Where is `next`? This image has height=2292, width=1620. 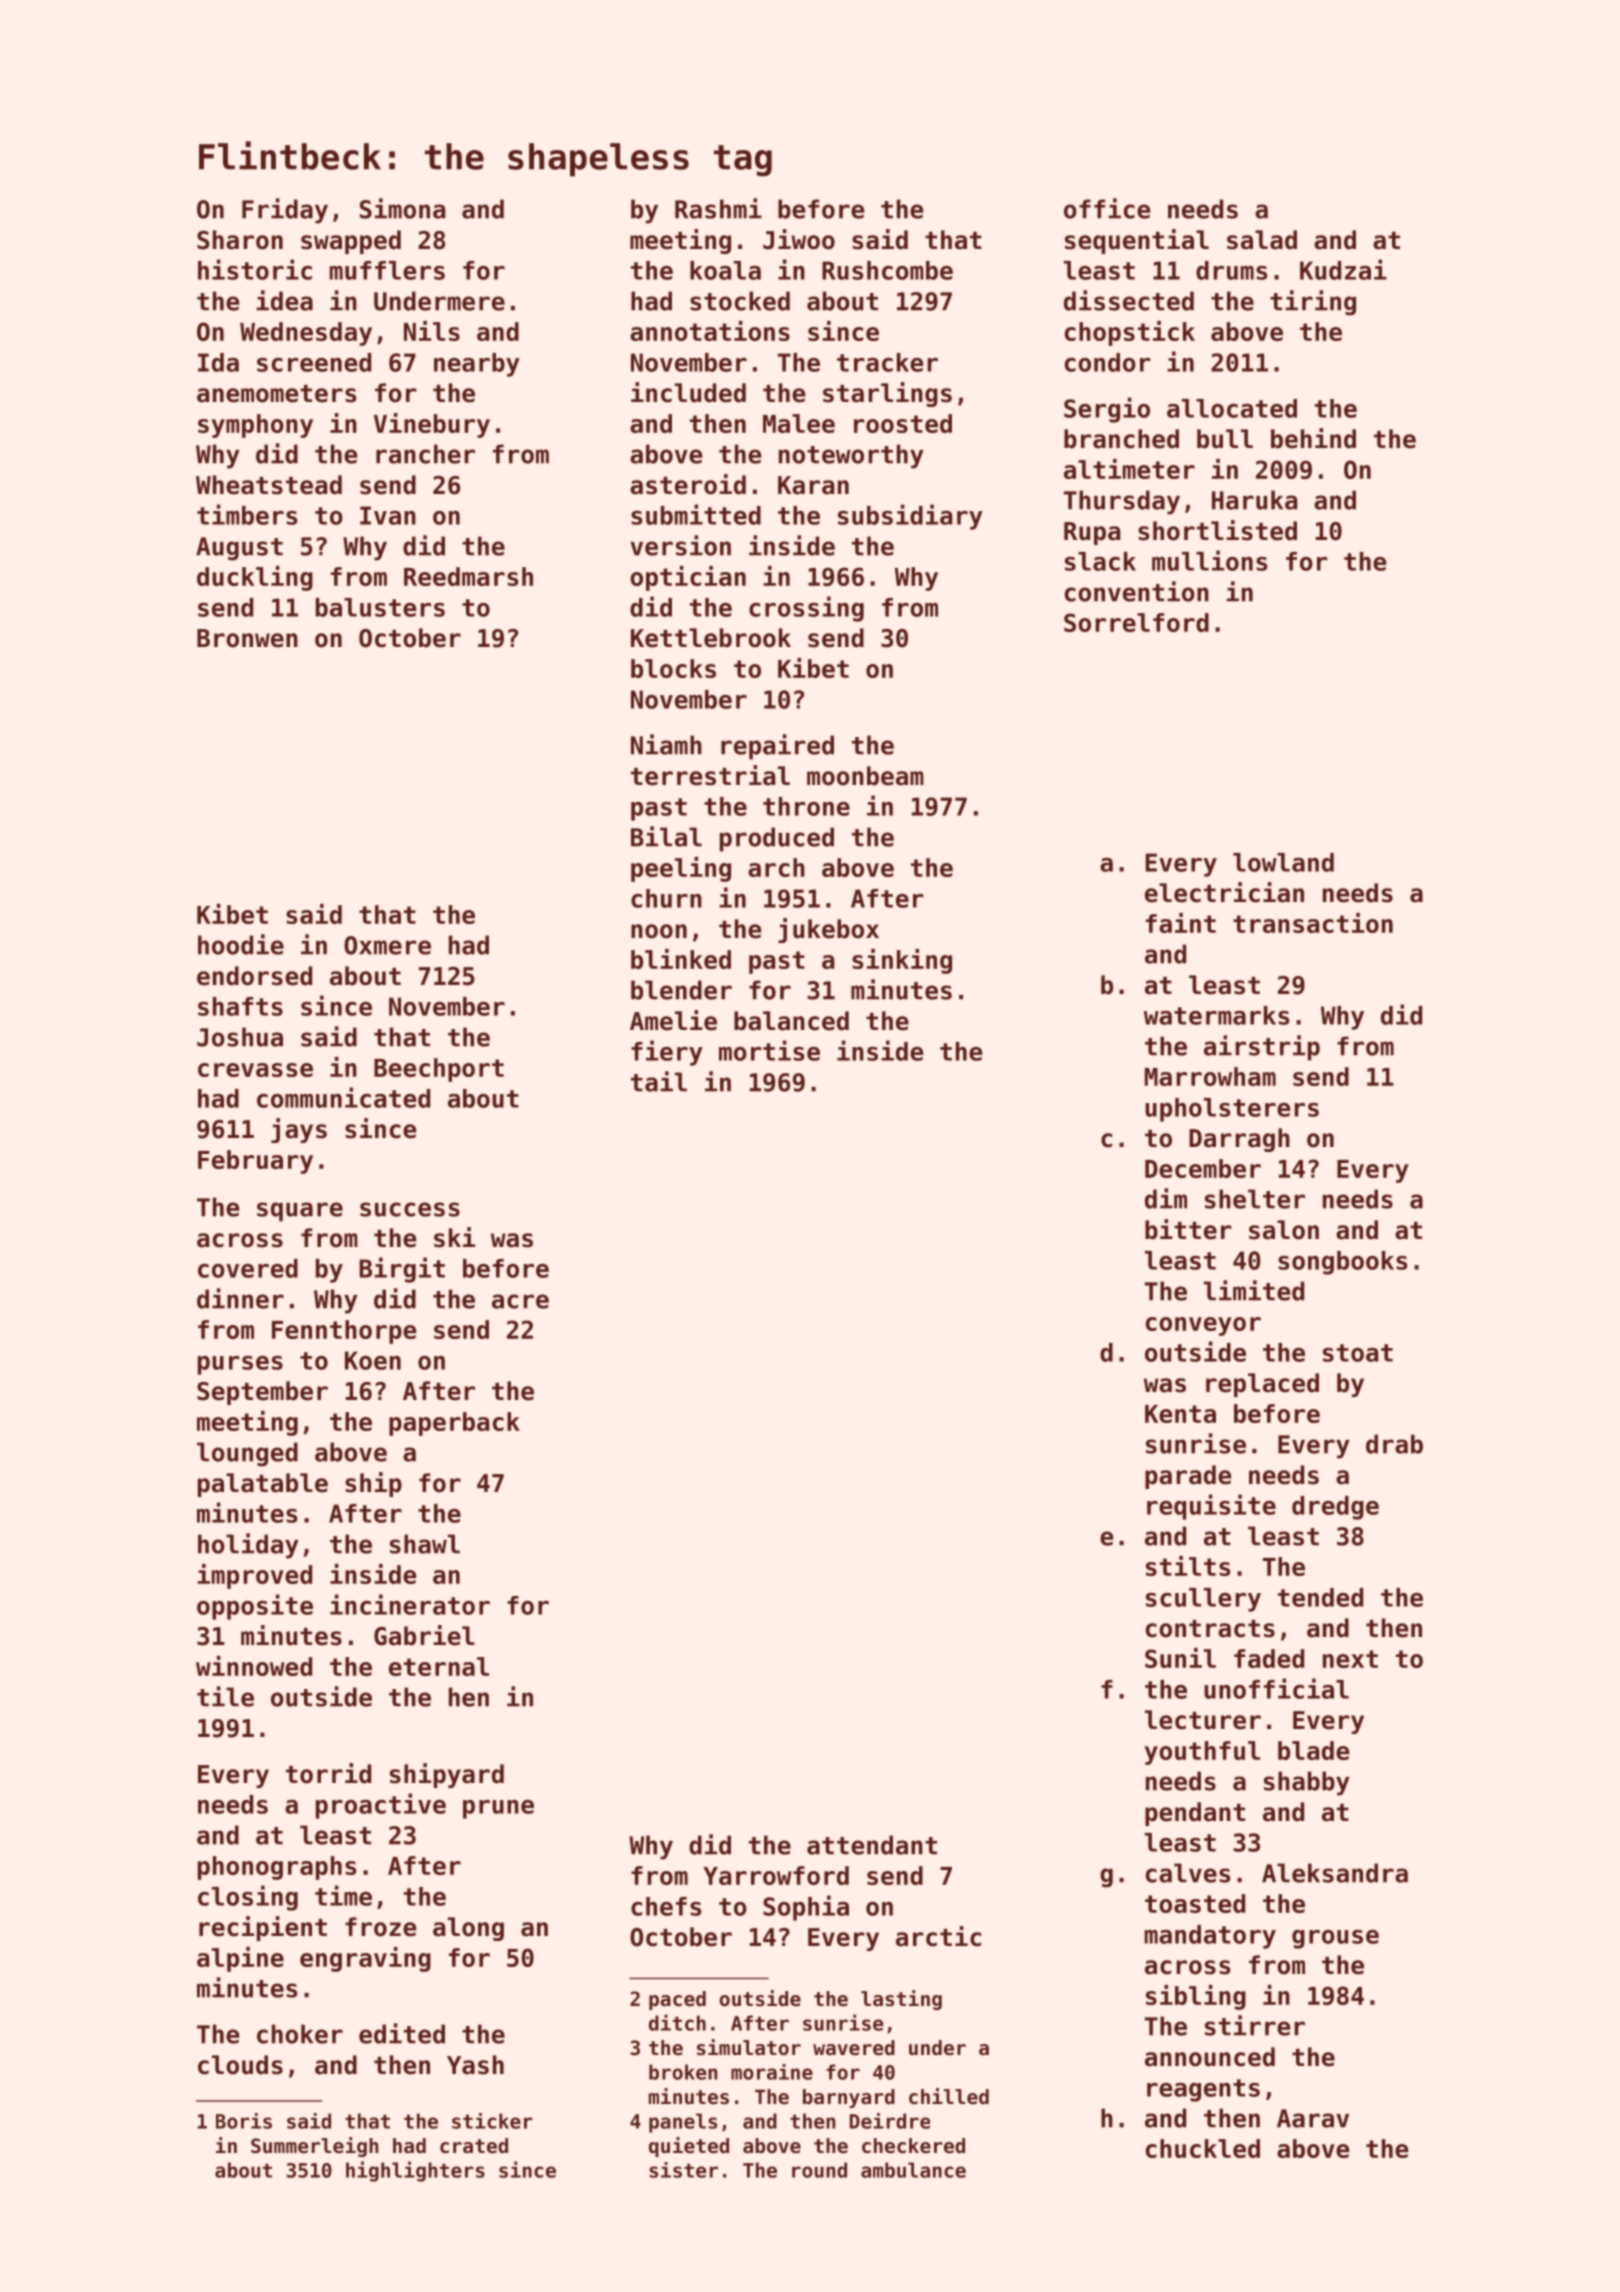
next is located at coordinates (1350, 1659).
